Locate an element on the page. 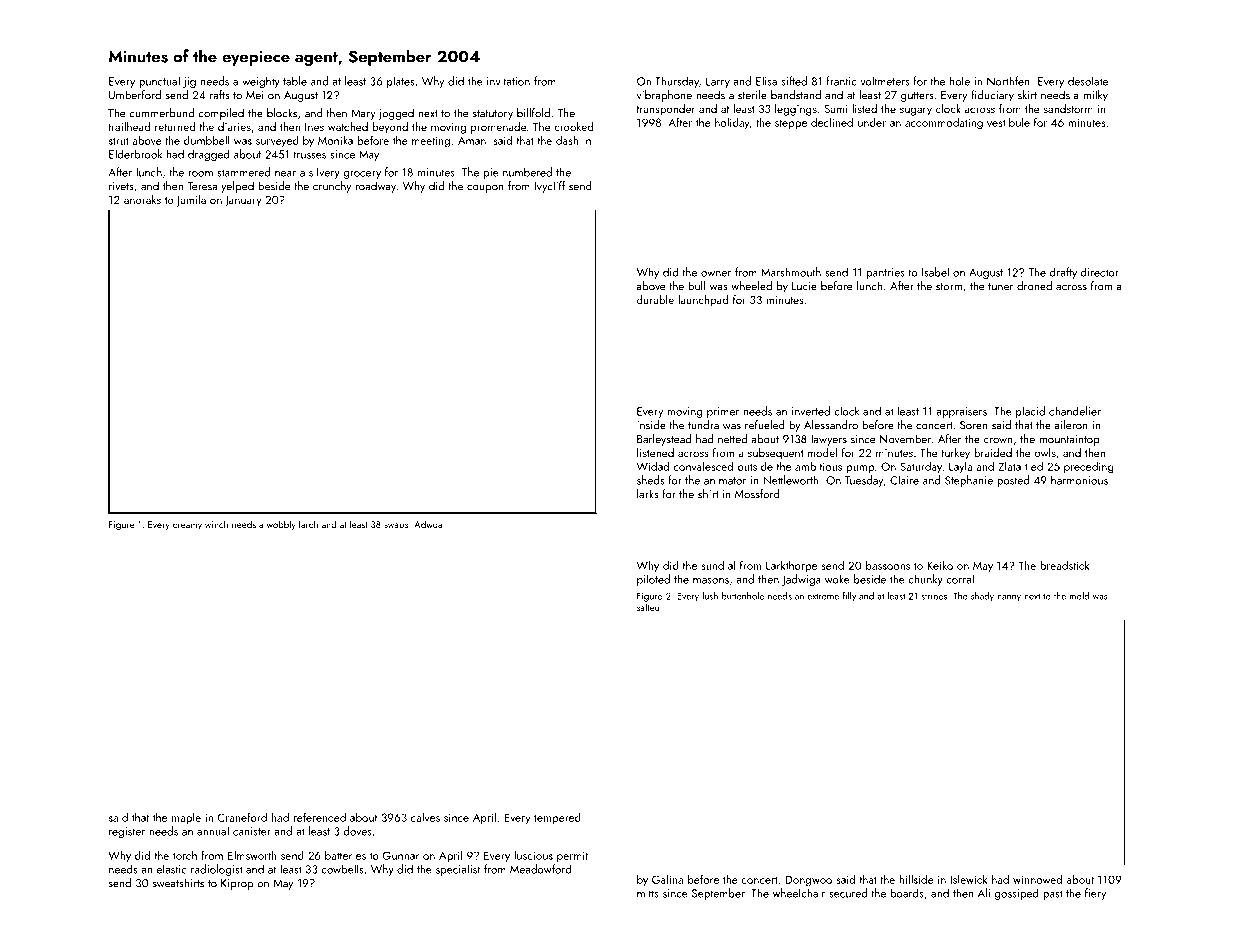 The height and width of the image is (952, 1233). punctual is located at coordinates (159, 82).
